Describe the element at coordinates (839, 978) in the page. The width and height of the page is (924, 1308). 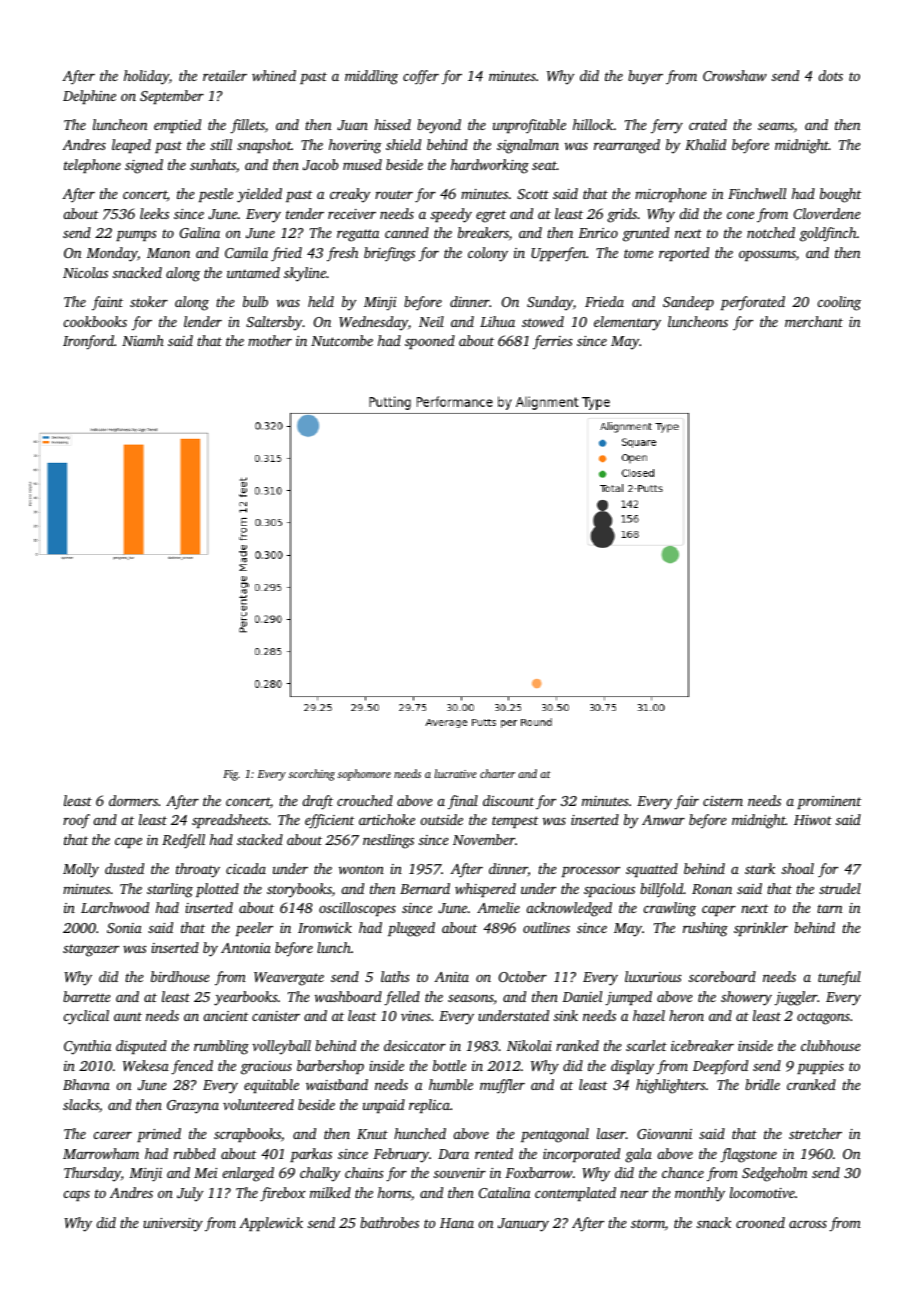
I see `tuneful` at that location.
